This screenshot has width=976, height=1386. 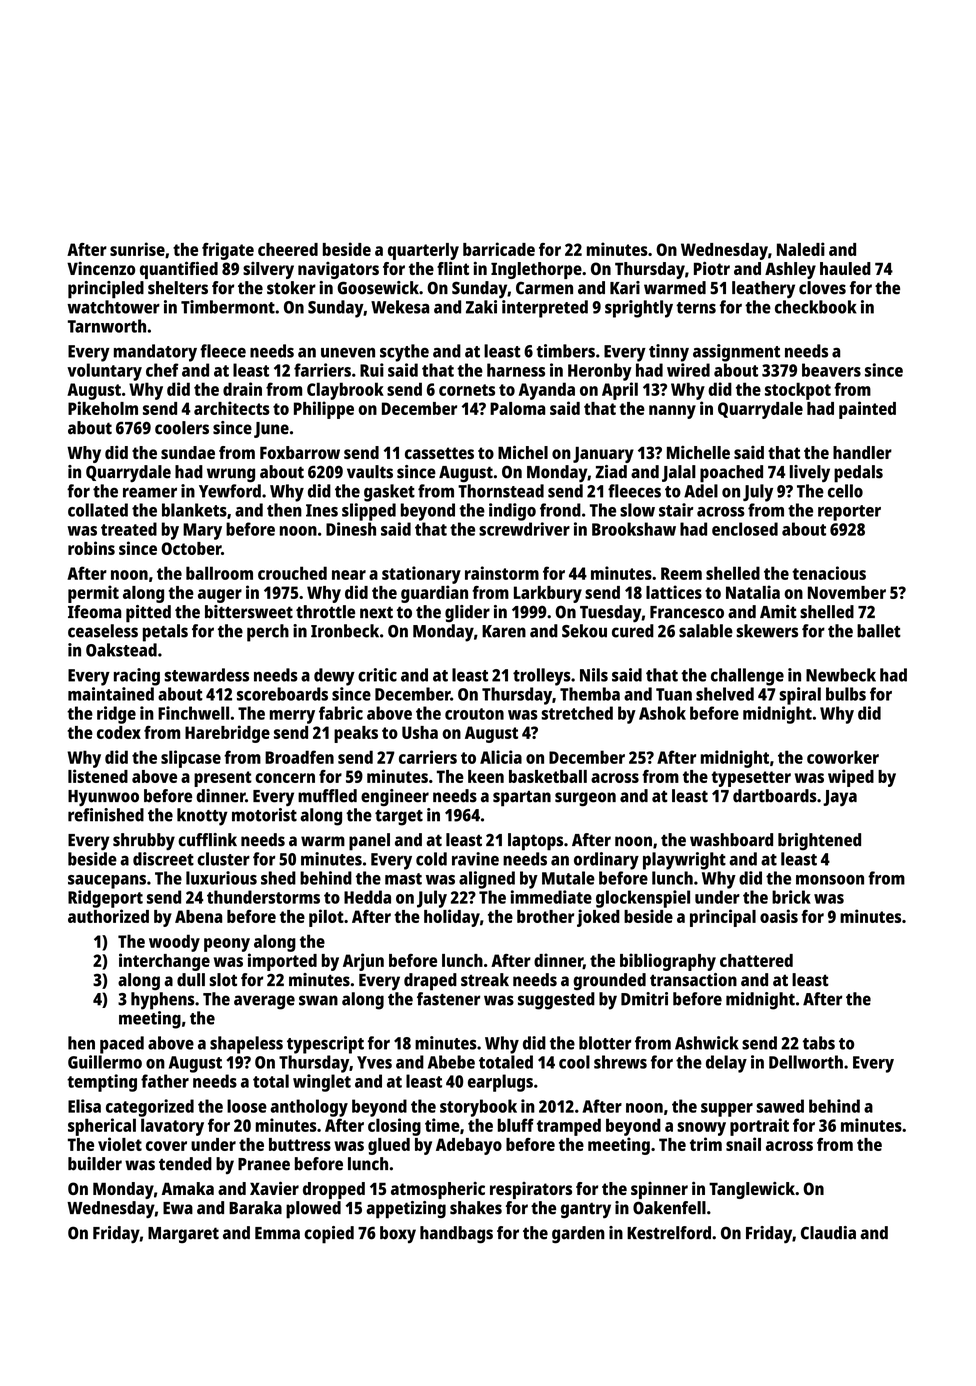 I want to click on Margaret, so click(x=183, y=1235).
